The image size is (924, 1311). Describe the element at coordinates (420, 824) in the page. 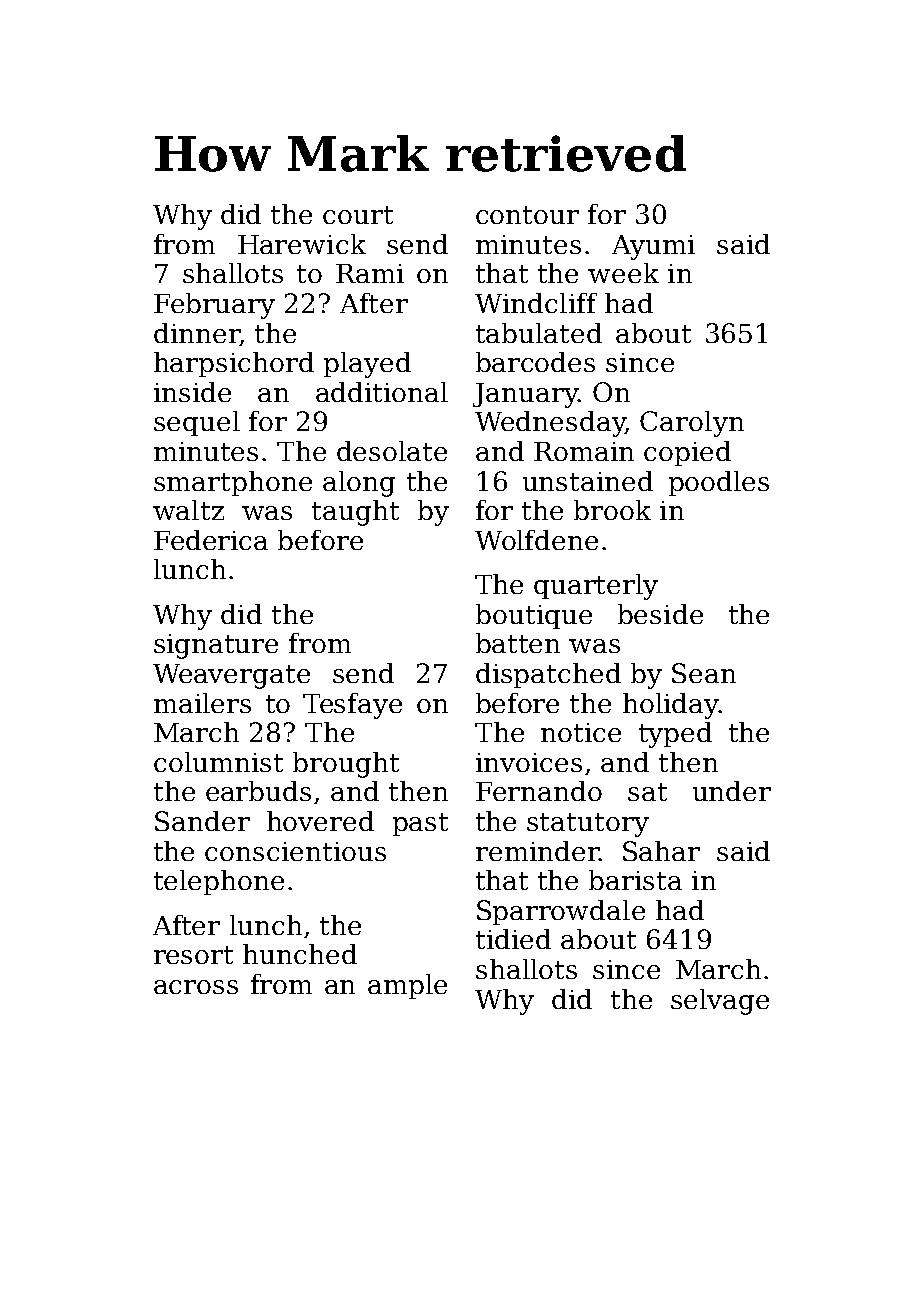

I see `past` at that location.
